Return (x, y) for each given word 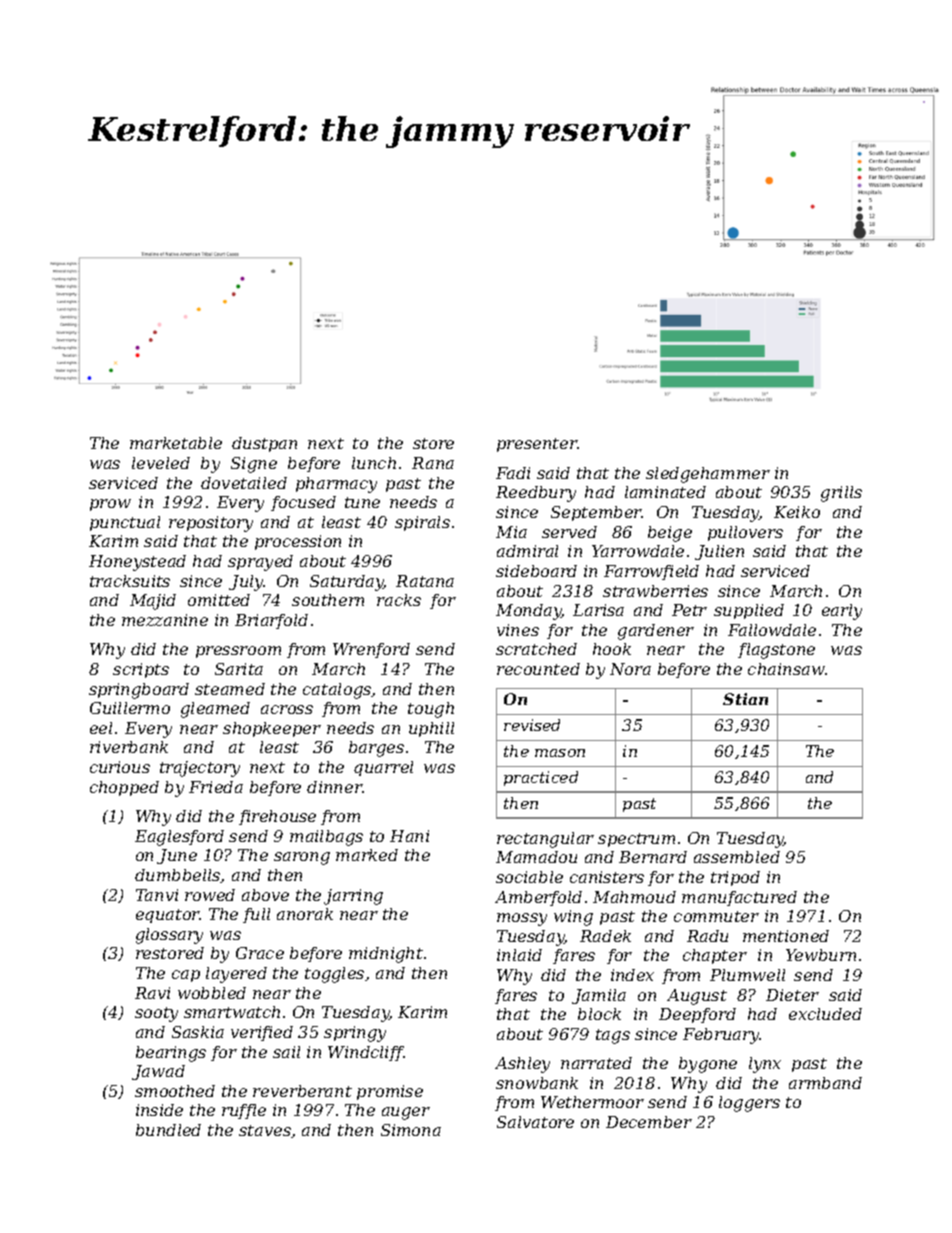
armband (825, 1083)
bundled (168, 1130)
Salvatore (535, 1122)
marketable (176, 443)
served (569, 532)
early (842, 612)
